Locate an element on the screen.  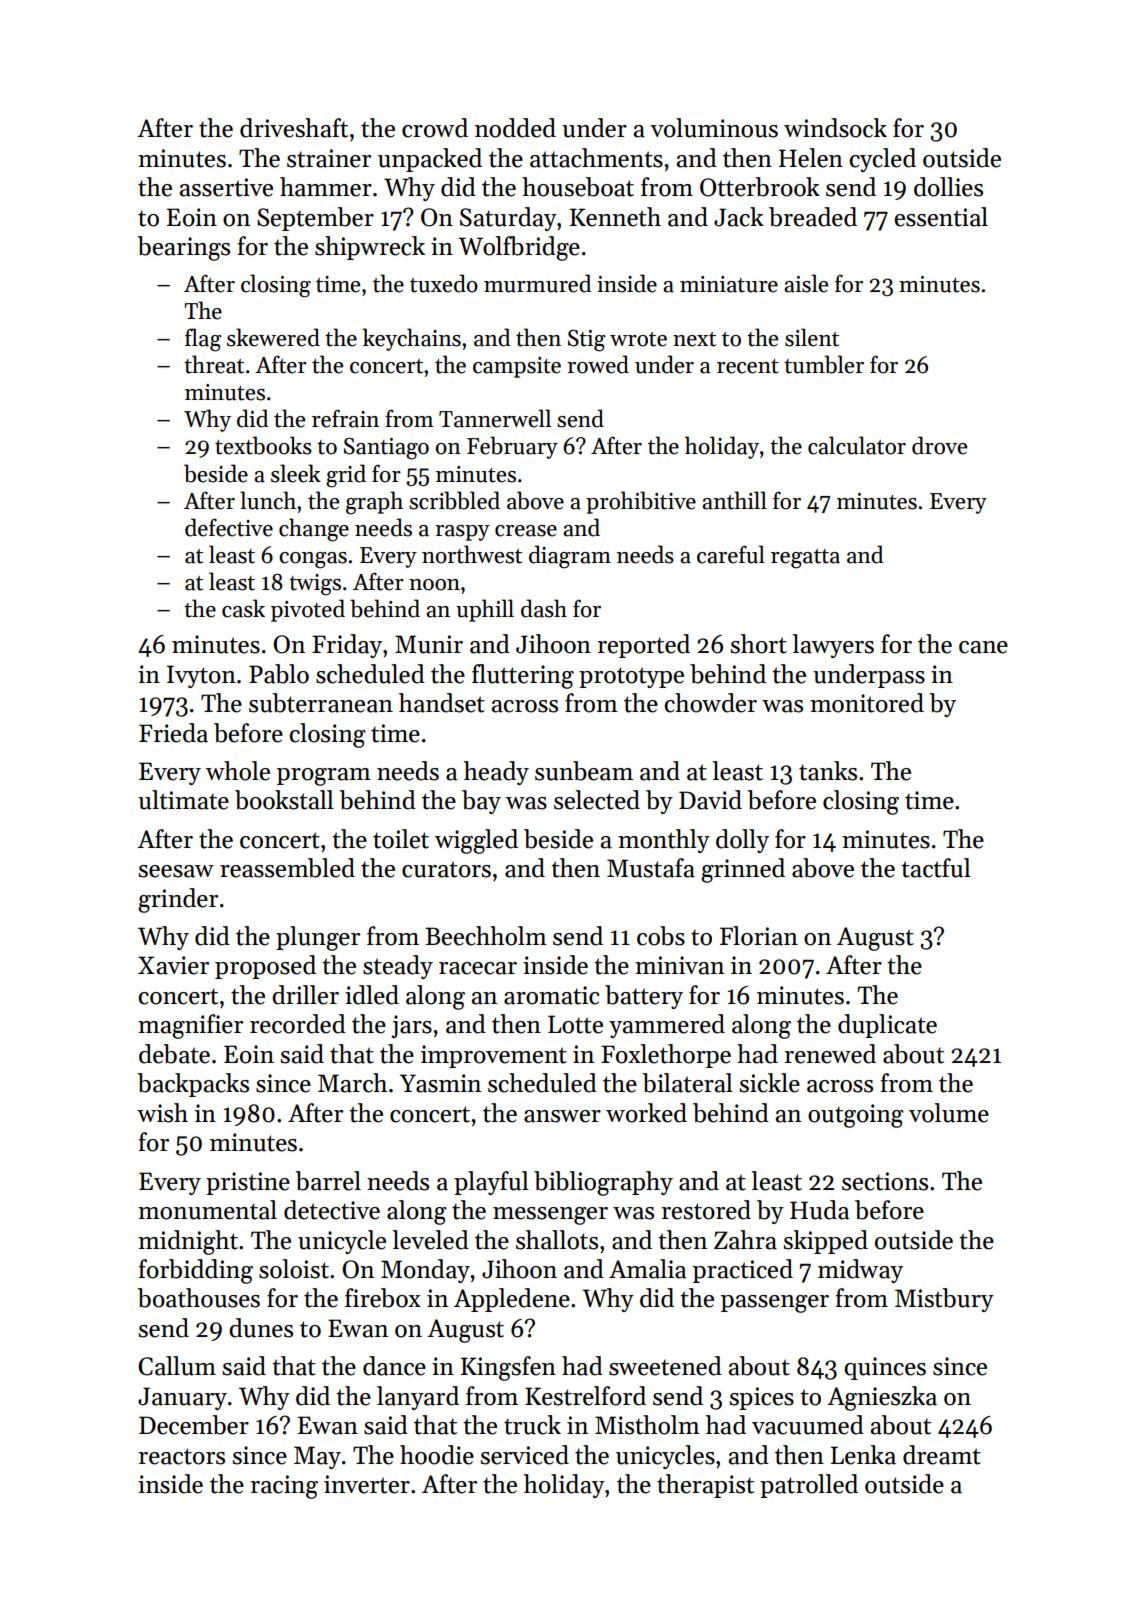
driveshaft is located at coordinates (294, 128).
